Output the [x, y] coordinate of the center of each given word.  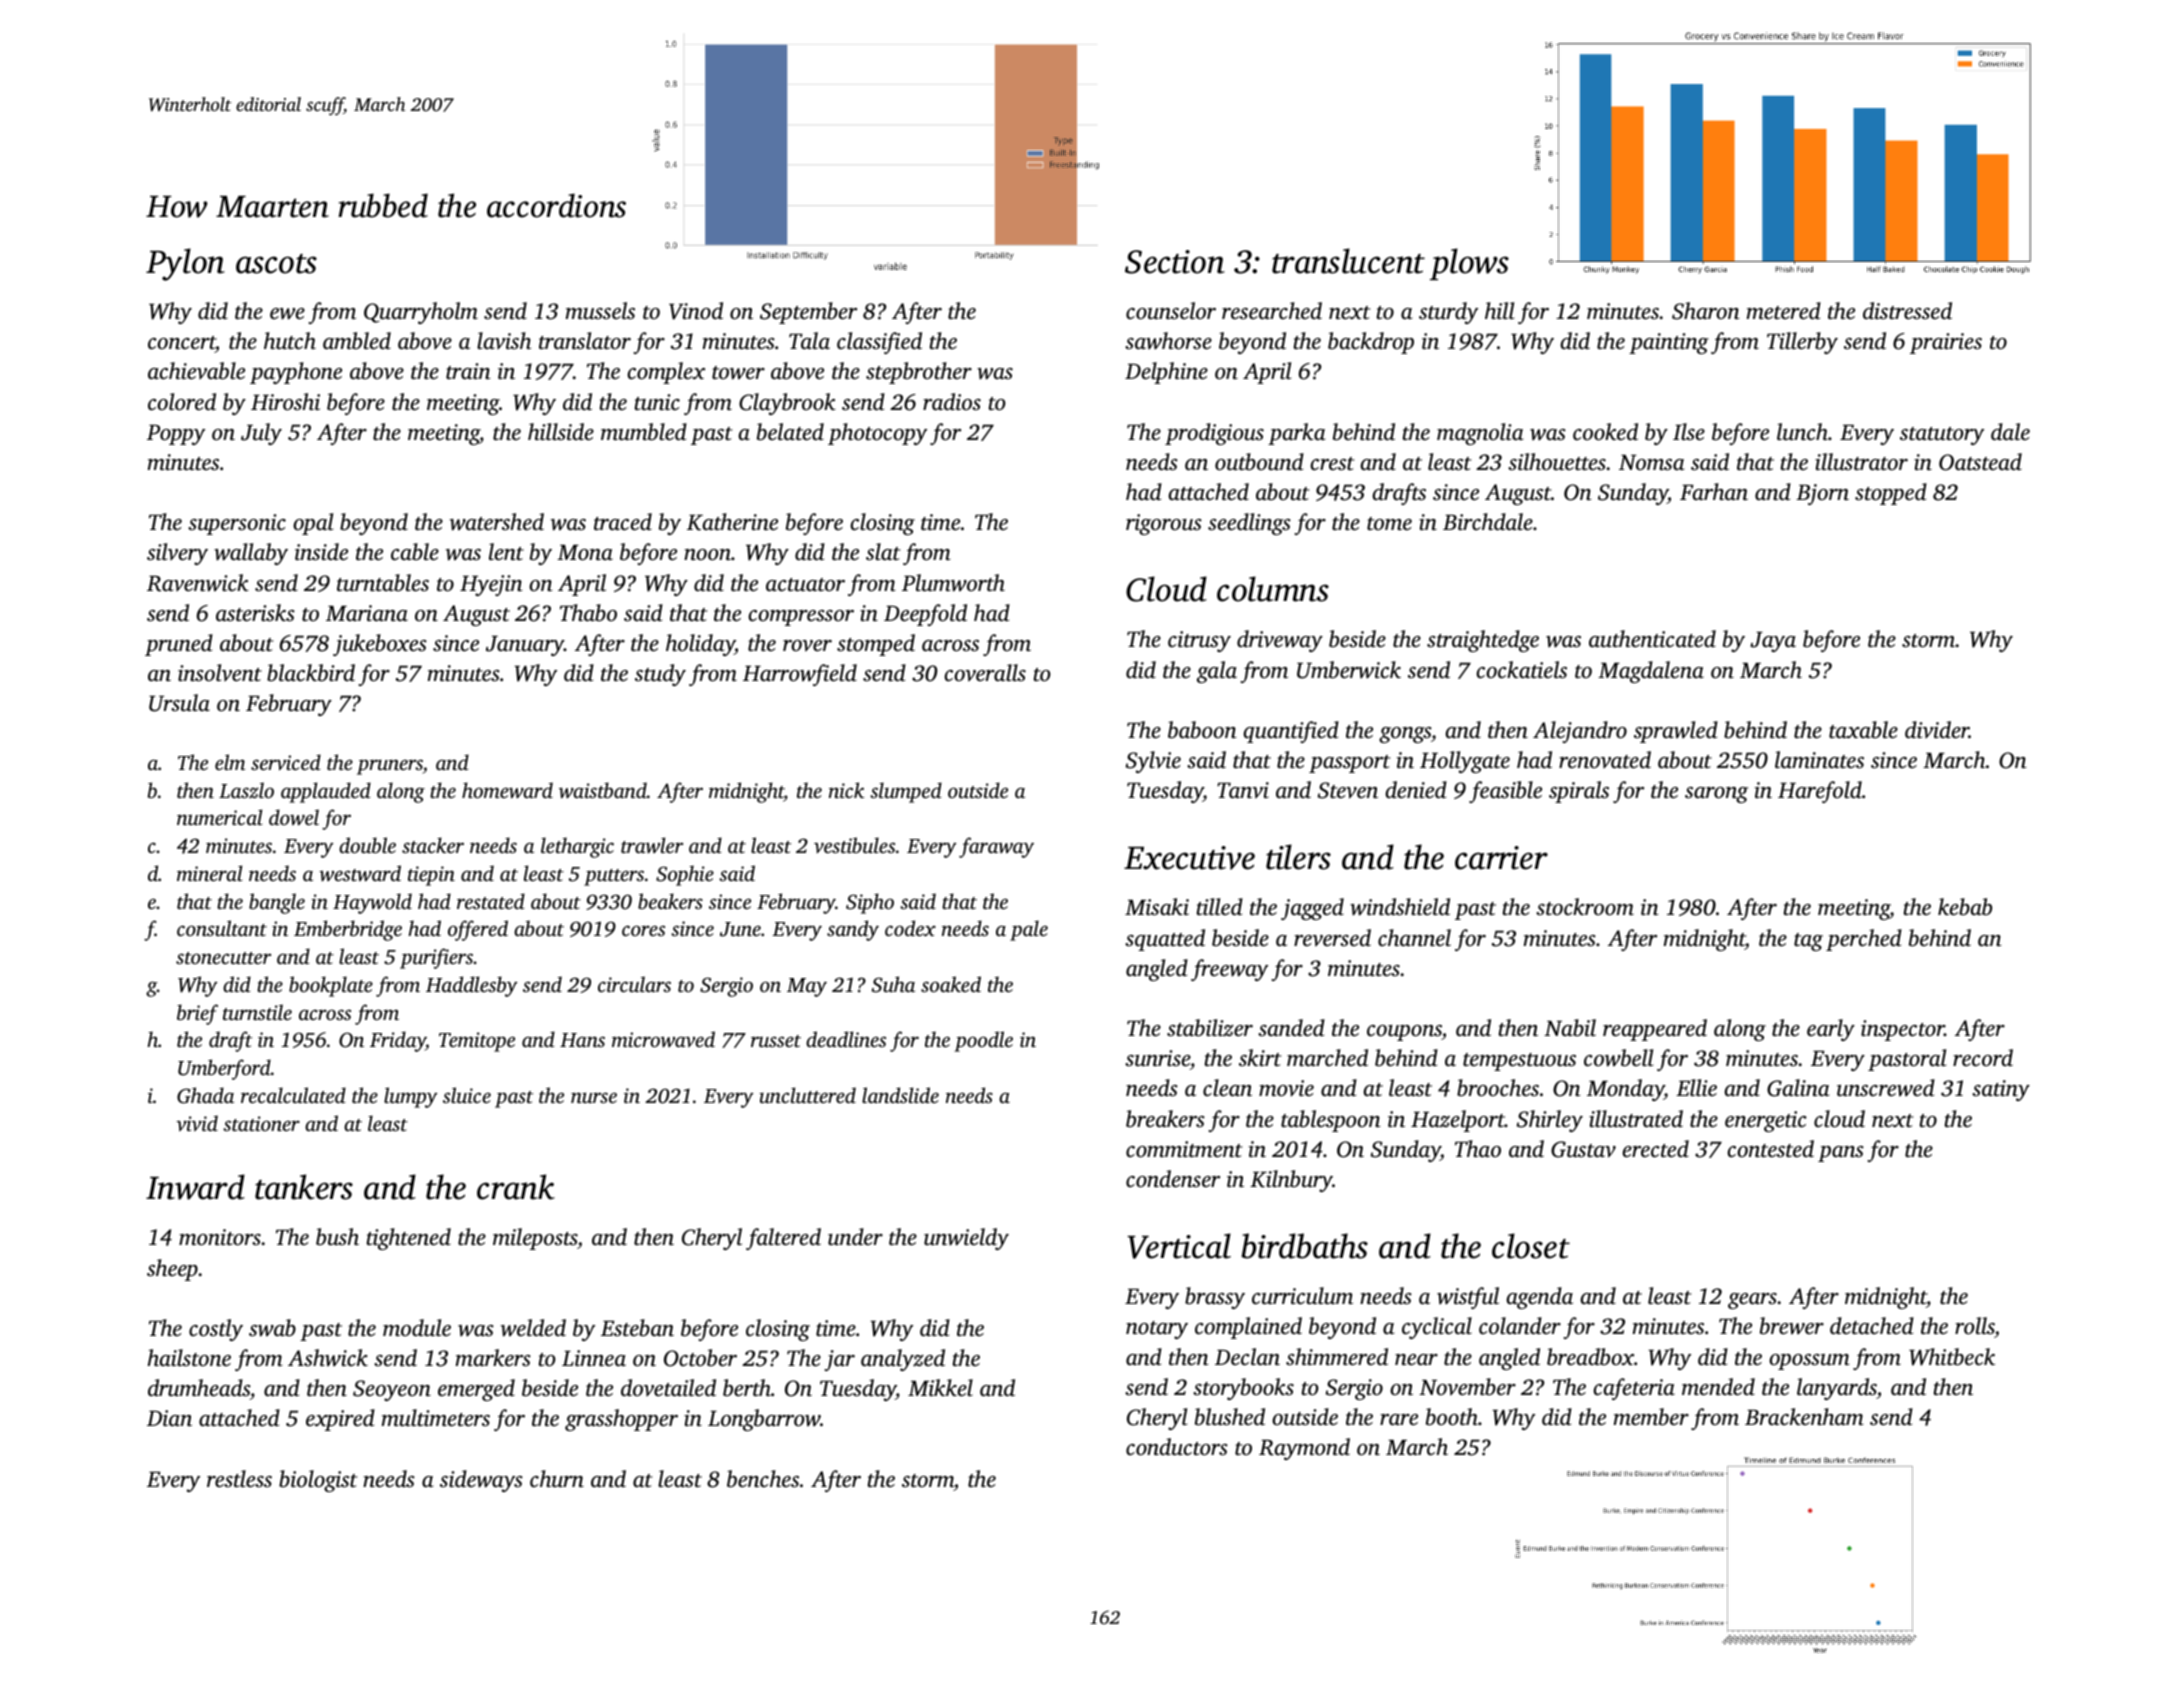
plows [1469, 264]
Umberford [224, 1069]
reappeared [1655, 1030]
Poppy [176, 435]
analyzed [903, 1360]
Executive [1189, 858]
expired [340, 1420]
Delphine [1166, 373]
